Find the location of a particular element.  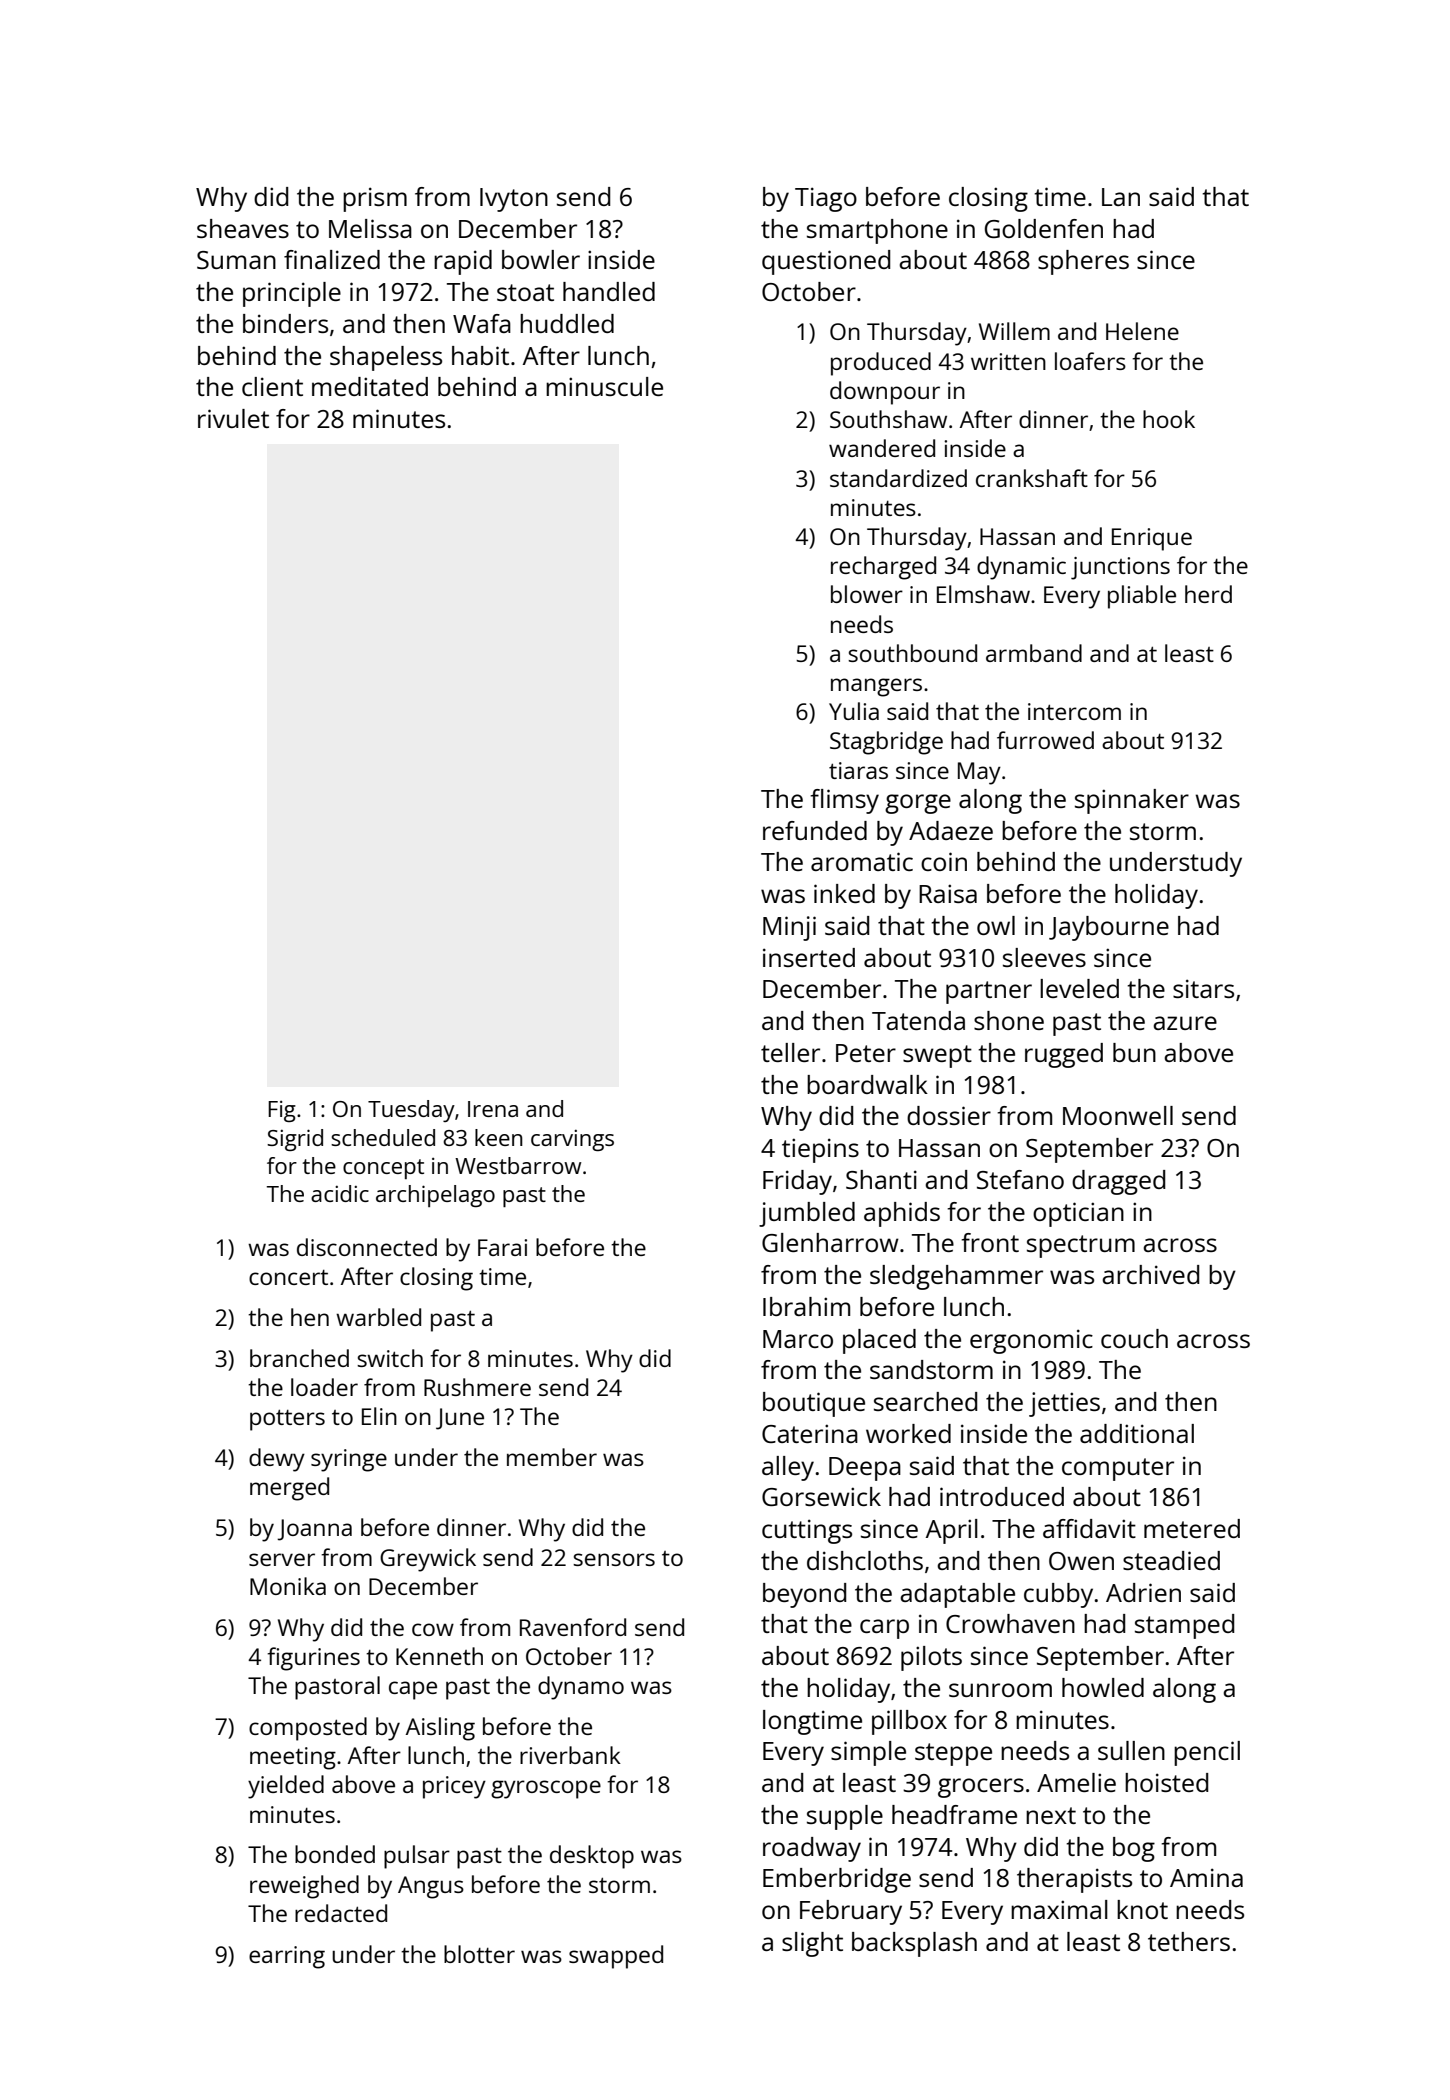

minuscule is located at coordinates (604, 386).
